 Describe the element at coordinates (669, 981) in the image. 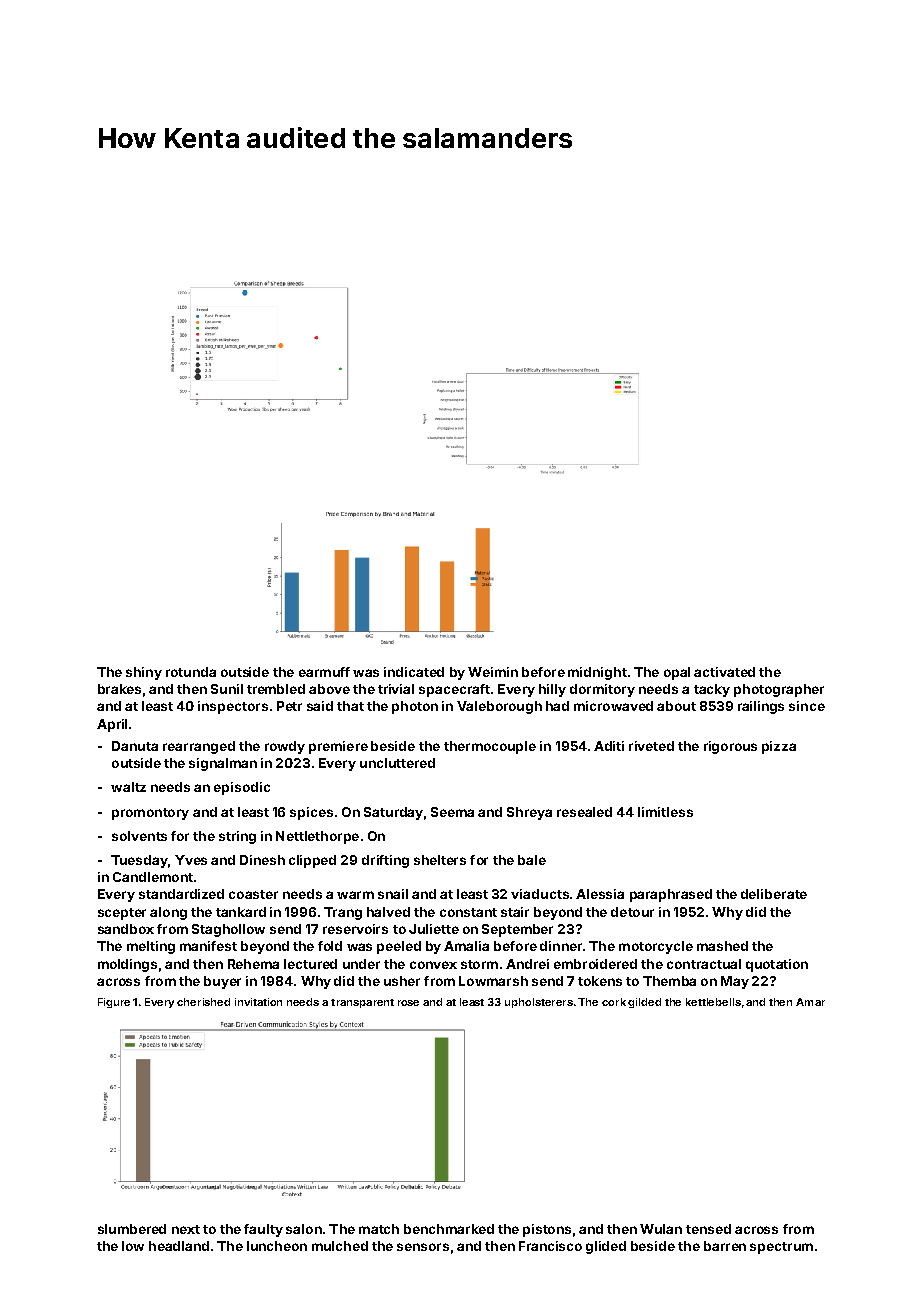

I see `Themba` at that location.
